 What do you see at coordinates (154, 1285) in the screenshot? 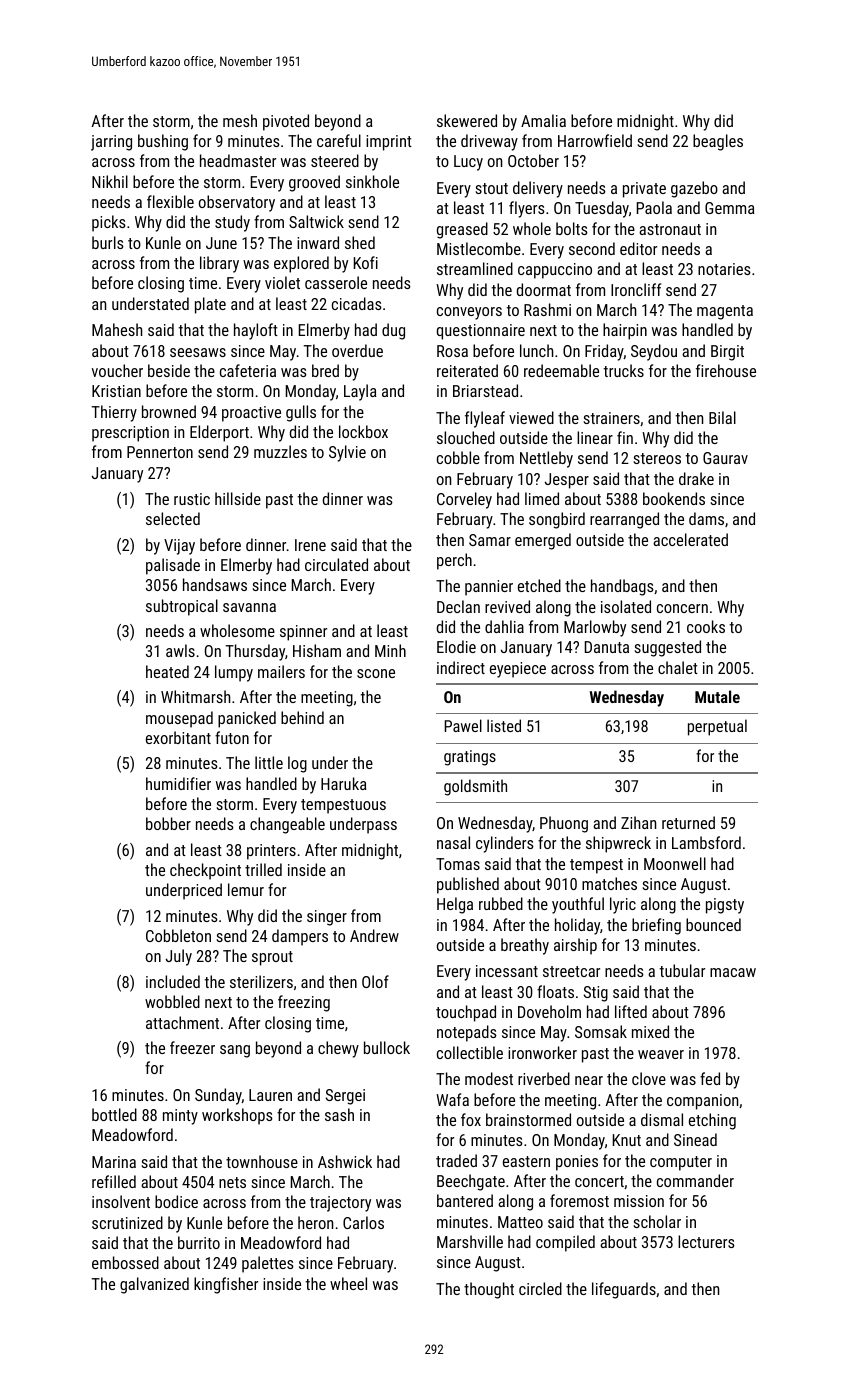
I see `galvanized` at bounding box center [154, 1285].
